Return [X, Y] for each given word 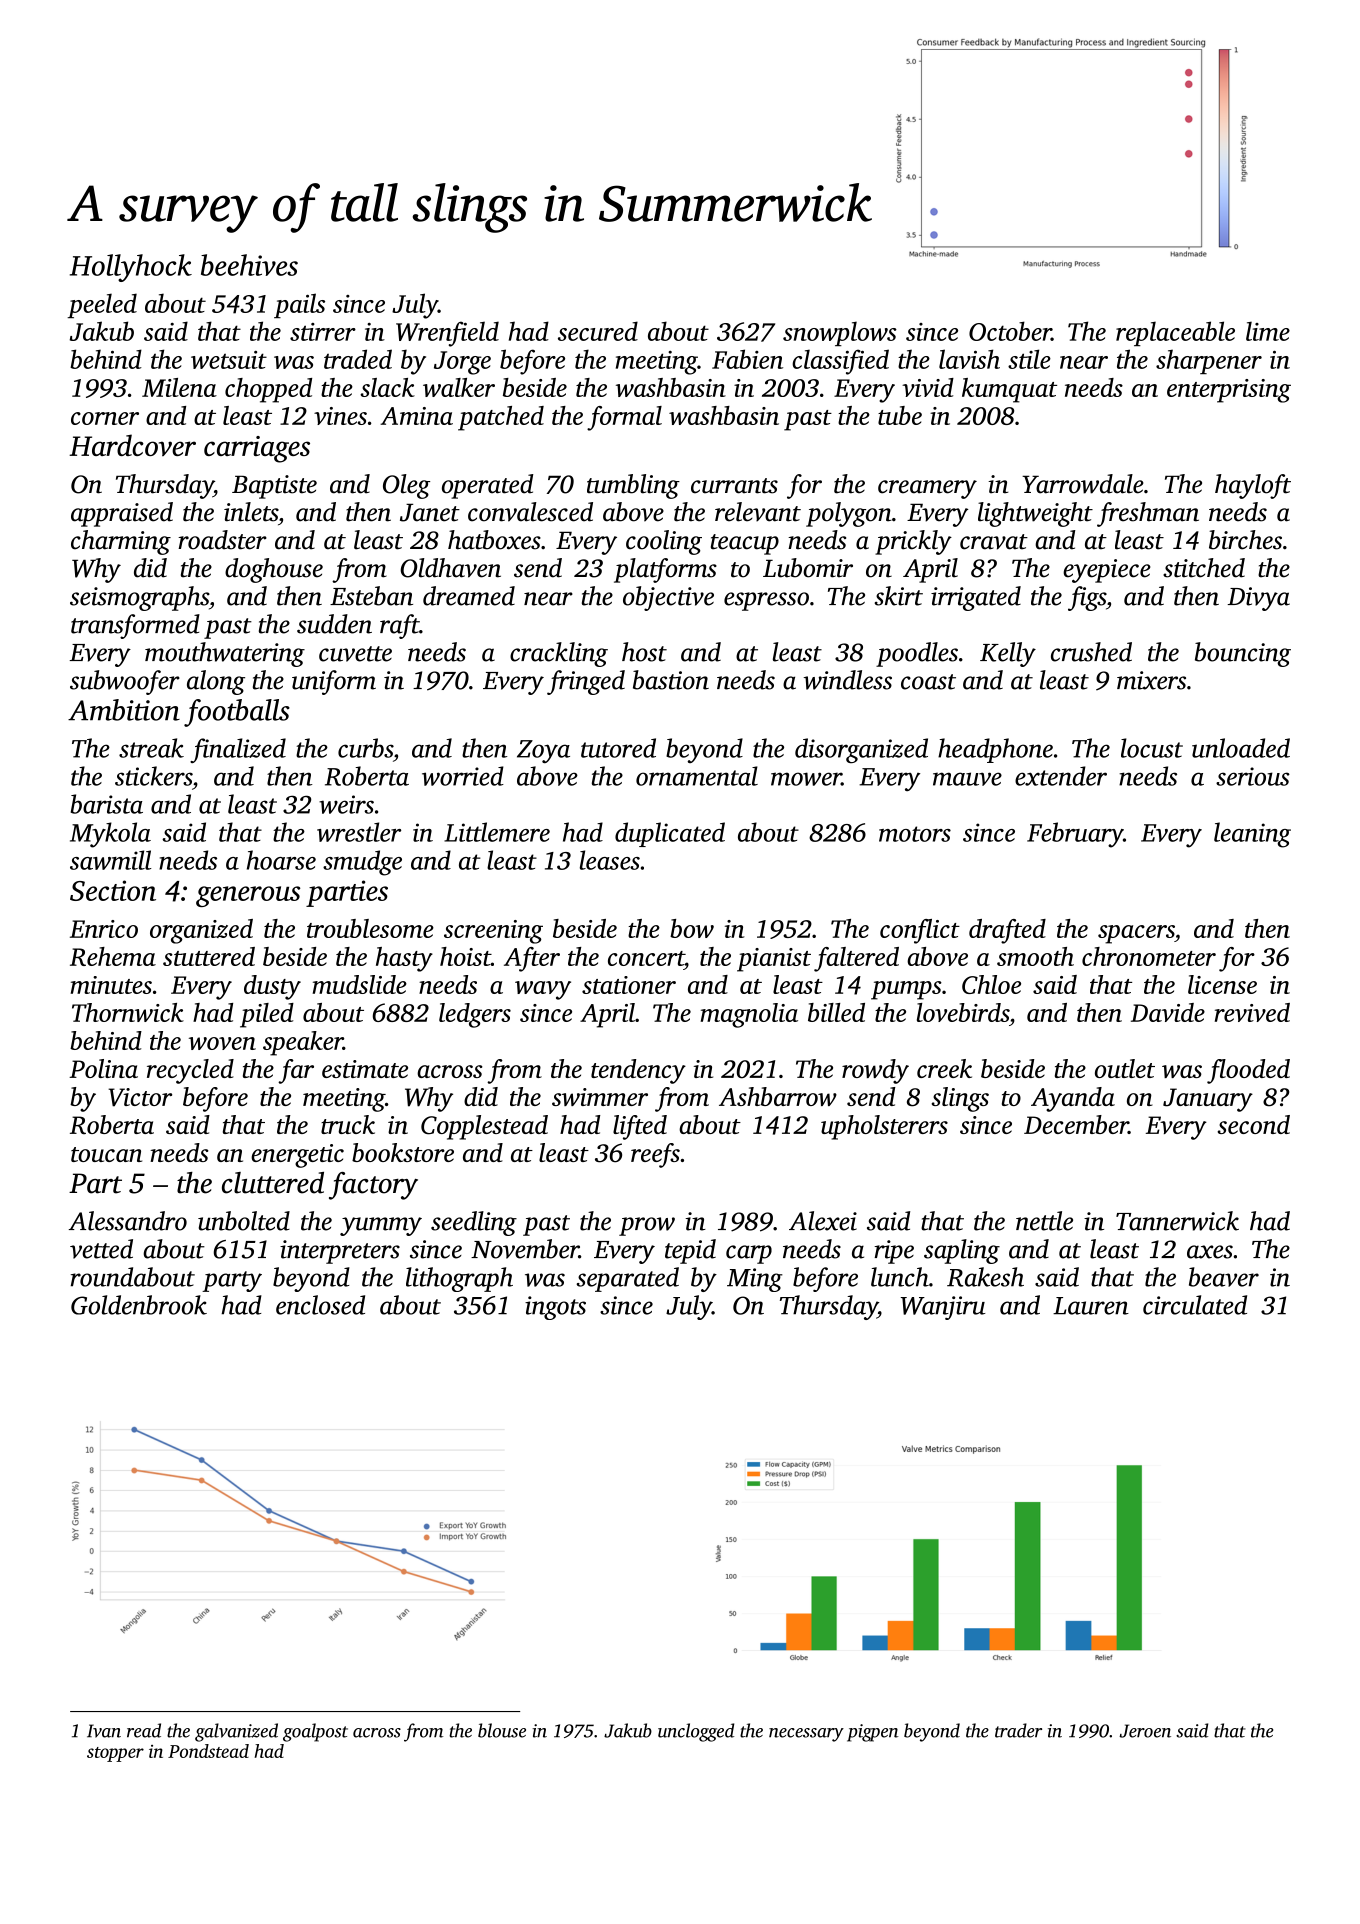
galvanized [236, 1732]
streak [151, 748]
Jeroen [1145, 1731]
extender [1061, 776]
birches [1245, 540]
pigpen [873, 1733]
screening [493, 932]
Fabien [747, 359]
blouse [502, 1730]
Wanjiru [943, 1308]
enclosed [320, 1305]
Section [113, 890]
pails [299, 305]
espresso [766, 601]
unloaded [1241, 748]
